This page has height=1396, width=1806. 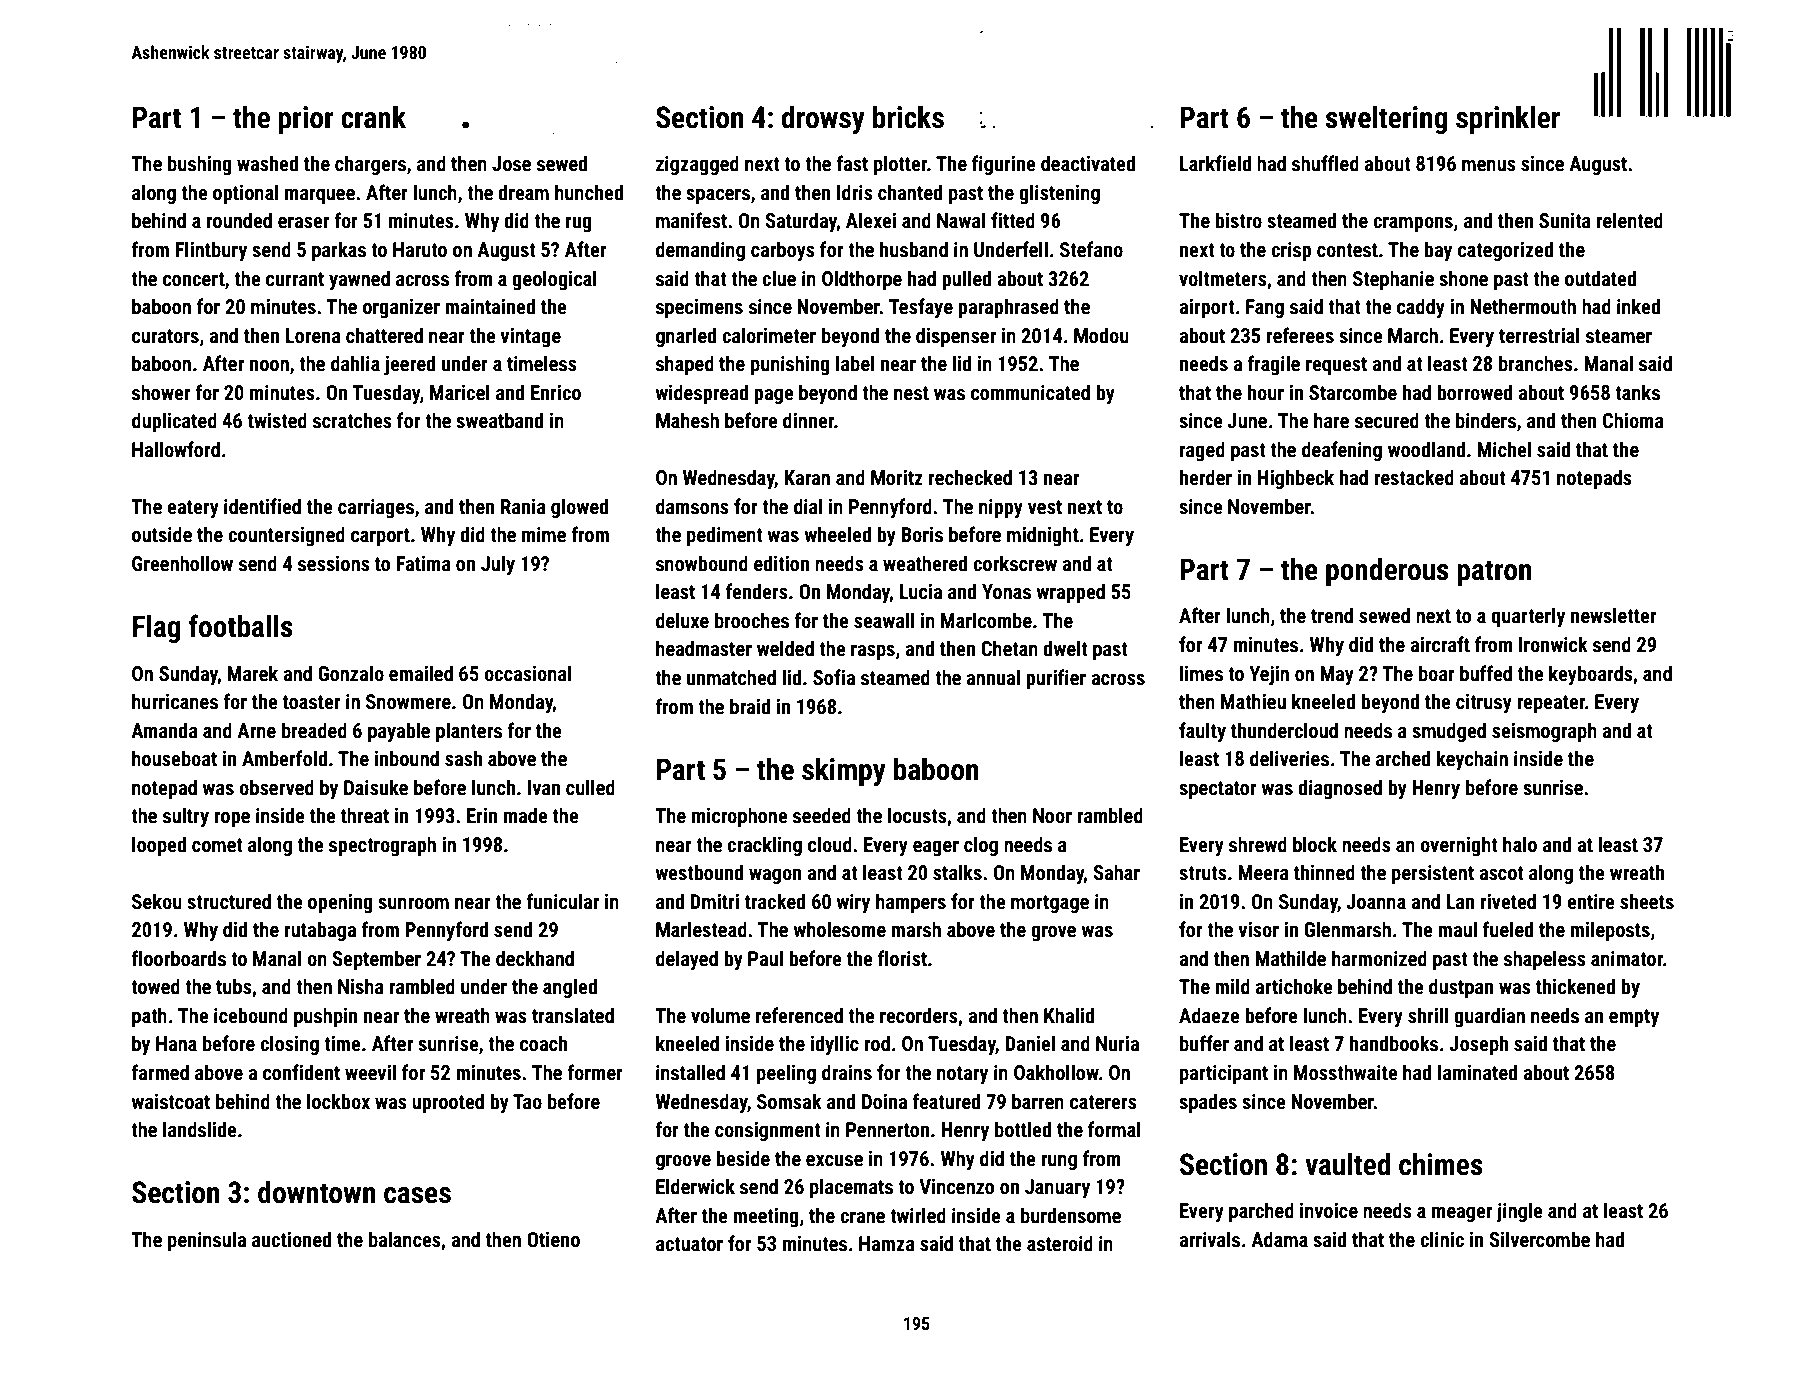 I want to click on bricks, so click(x=908, y=117).
